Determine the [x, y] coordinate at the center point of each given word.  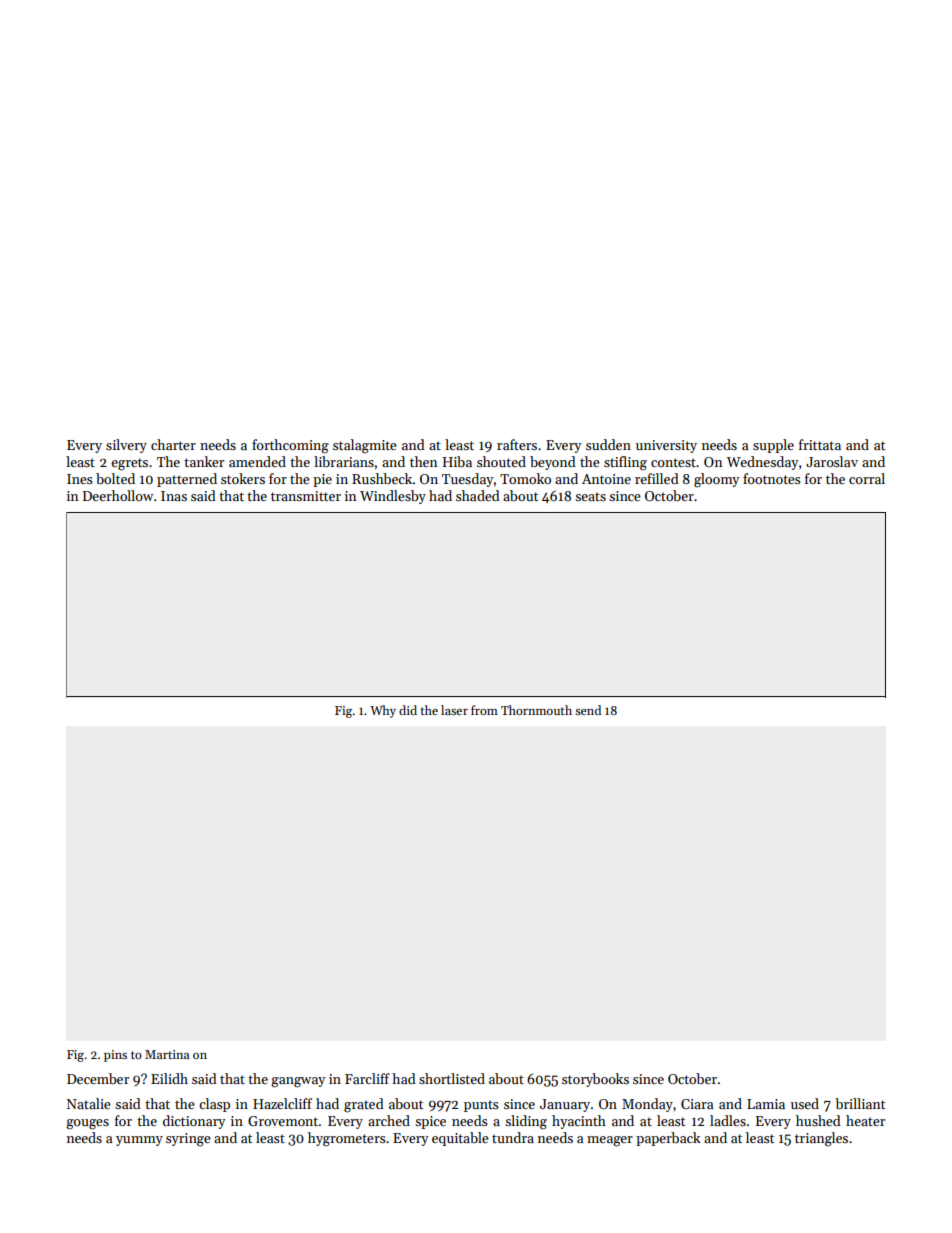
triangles [821, 1139]
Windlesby [393, 497]
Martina [167, 1054]
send [588, 710]
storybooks [595, 1080]
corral [867, 478]
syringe [188, 1140]
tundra [513, 1137]
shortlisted [452, 1078]
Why [383, 711]
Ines [80, 479]
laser [454, 710]
